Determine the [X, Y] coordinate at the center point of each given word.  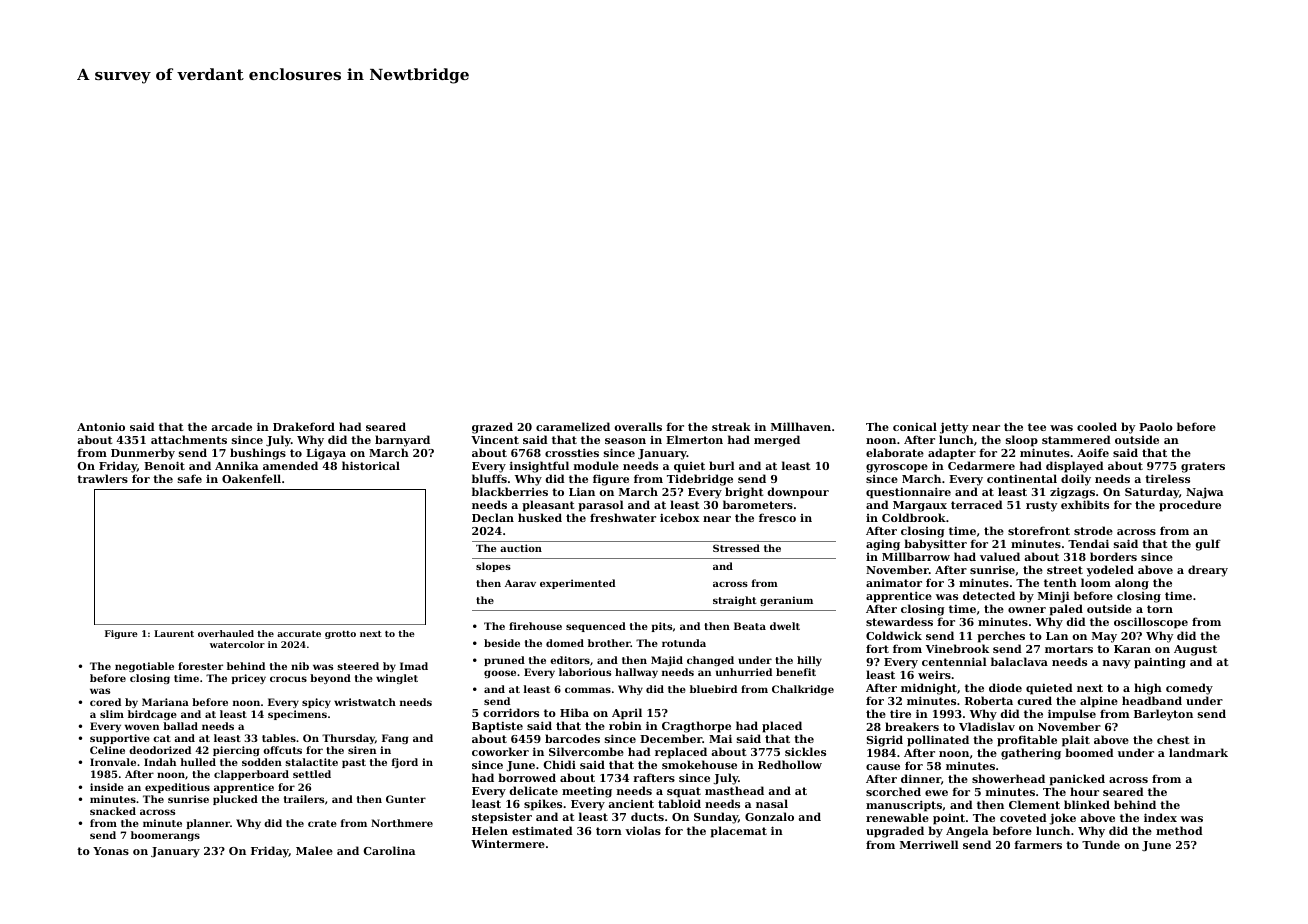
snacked [113, 811]
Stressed [736, 548]
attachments [189, 439]
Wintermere [508, 844]
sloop [1022, 441]
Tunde [1101, 844]
